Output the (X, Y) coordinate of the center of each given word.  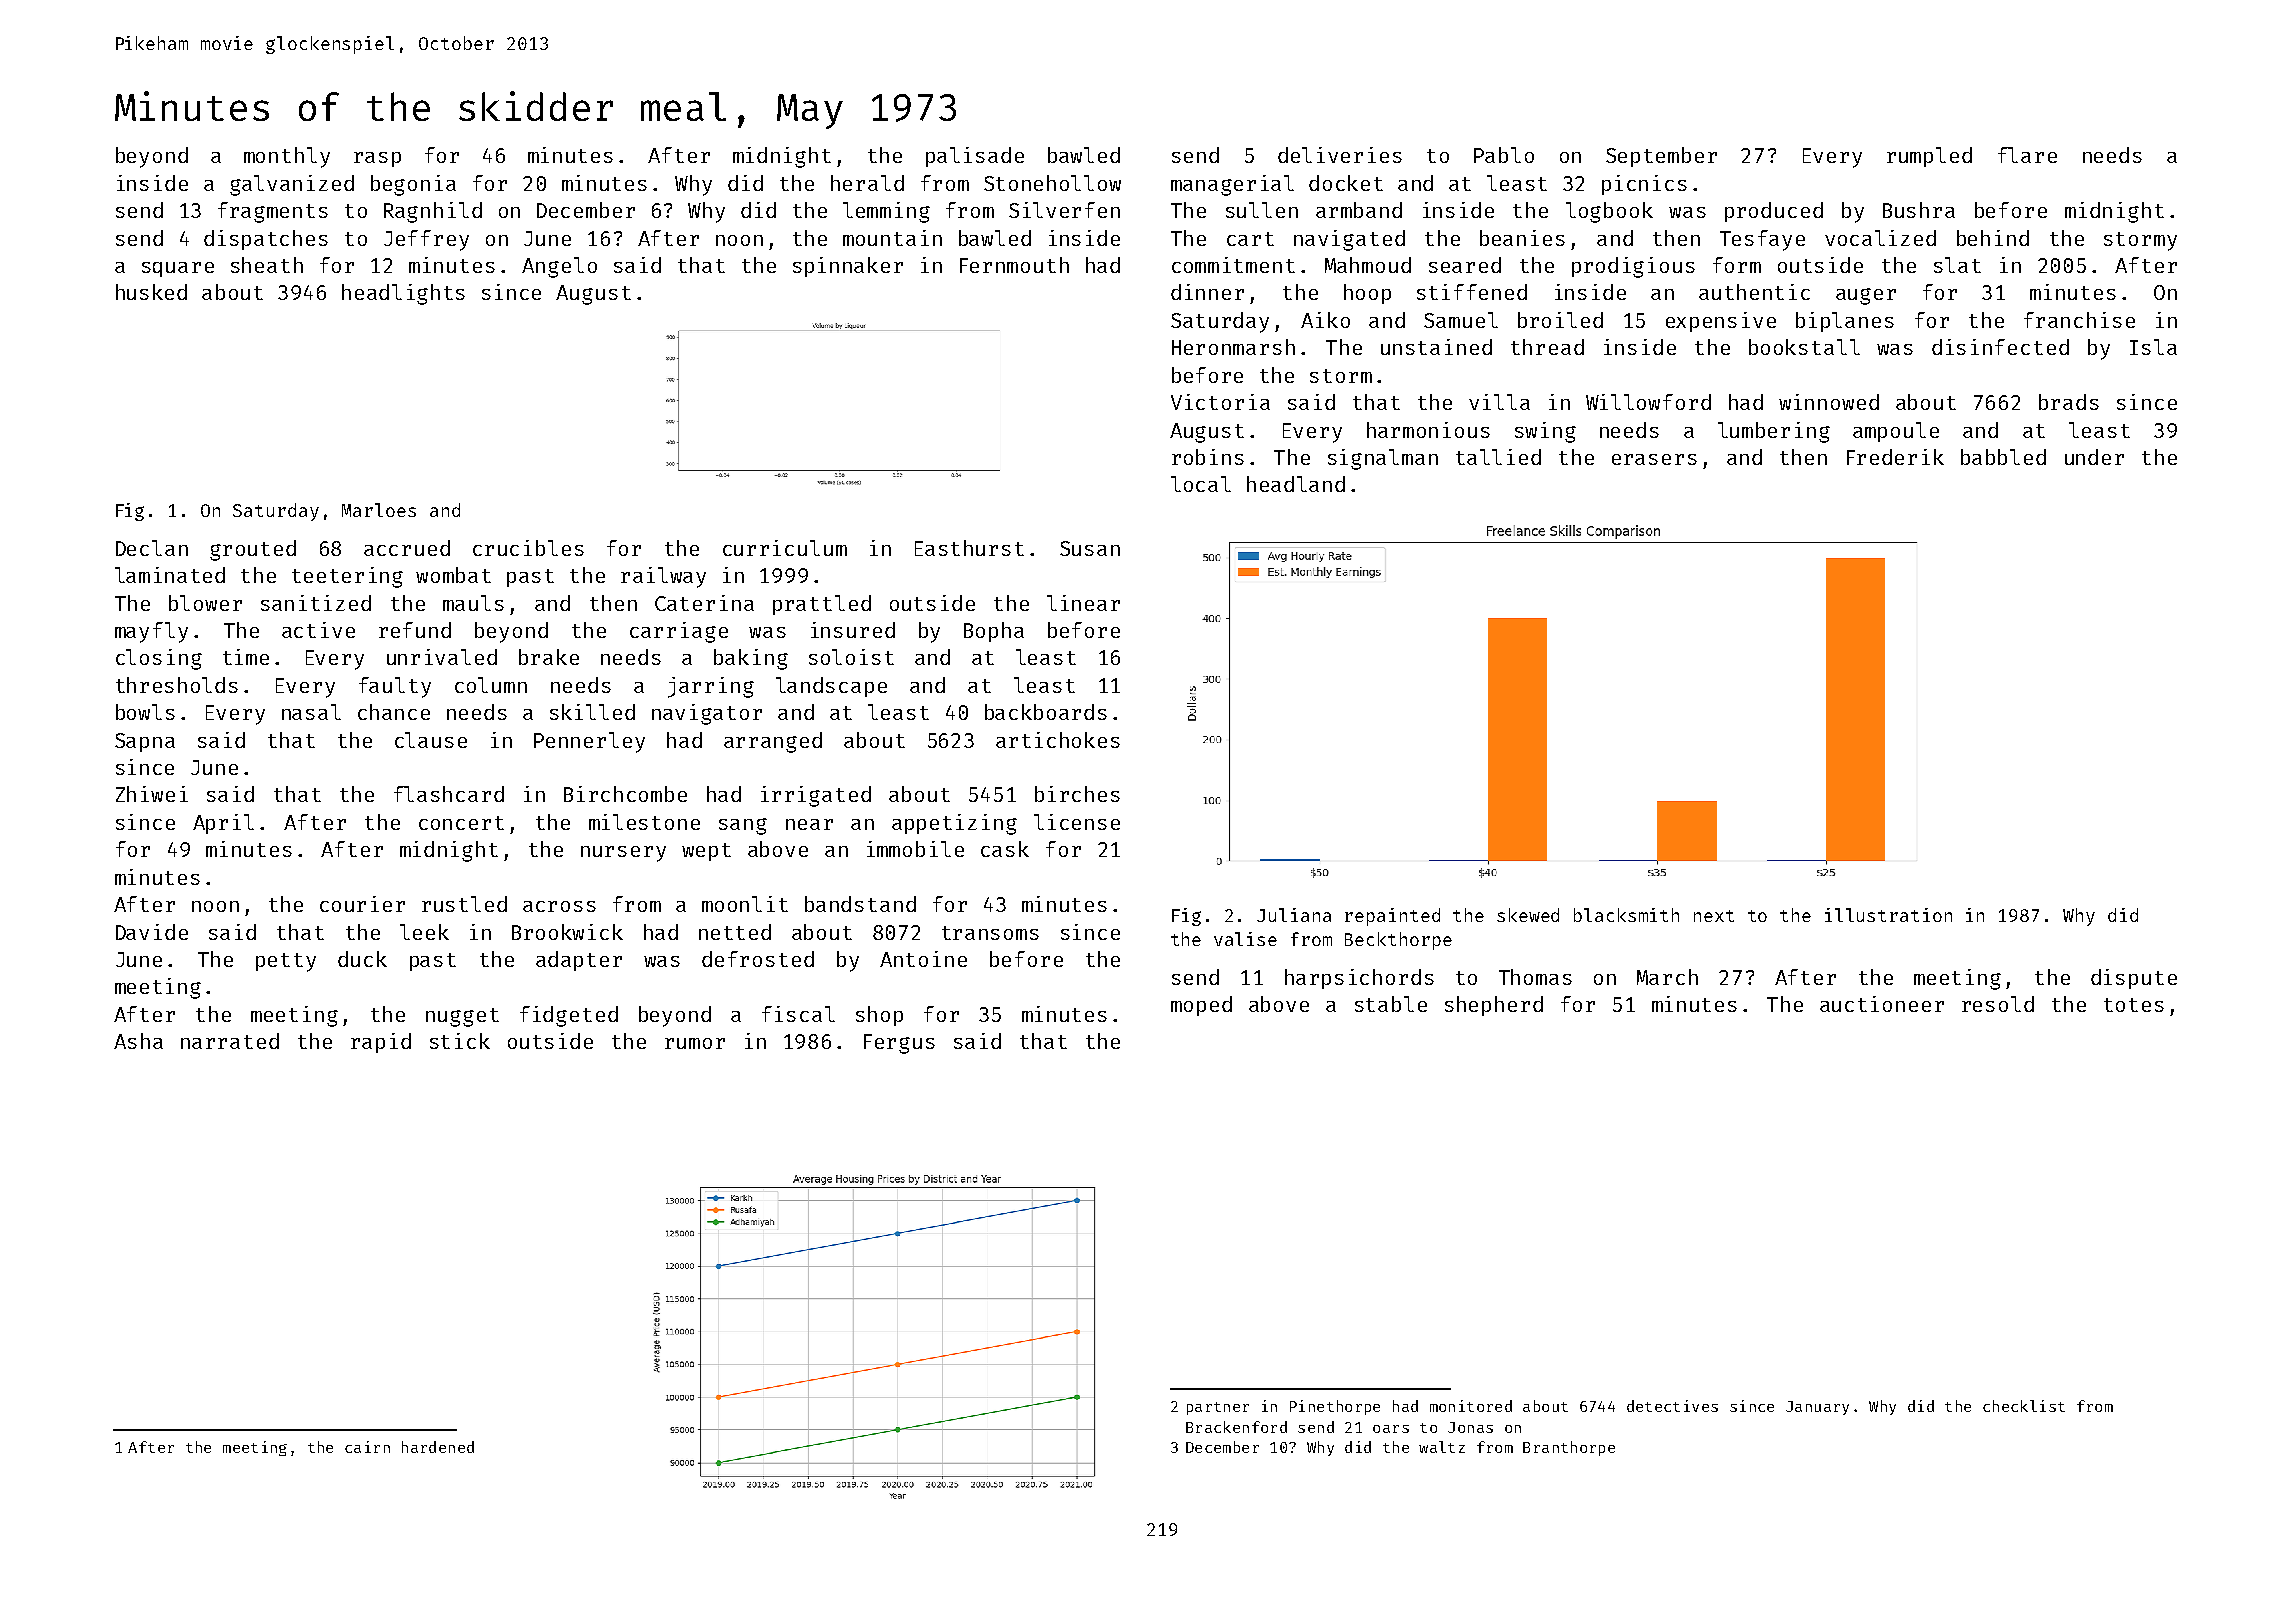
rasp (377, 159)
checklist (2024, 1406)
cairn (367, 1447)
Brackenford (1236, 1427)
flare (2027, 155)
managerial (1232, 185)
